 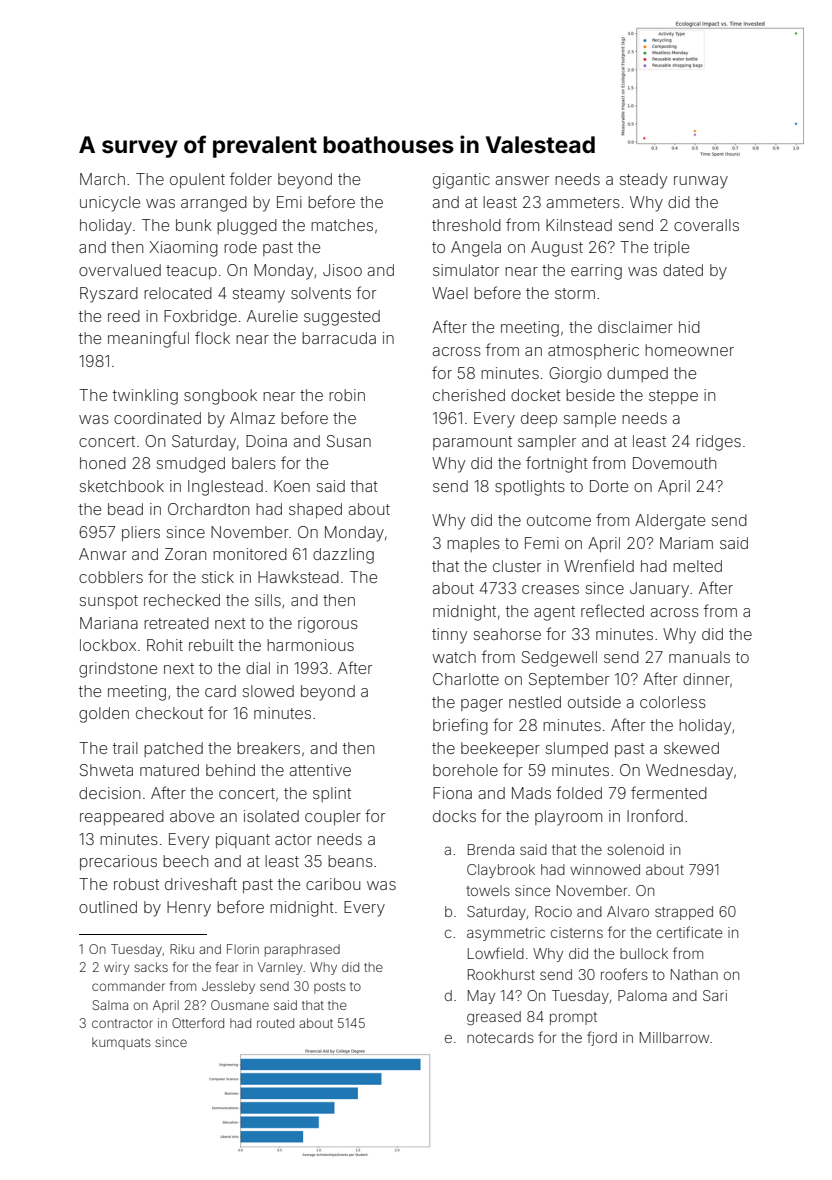 What do you see at coordinates (476, 249) in the page?
I see `Angela` at bounding box center [476, 249].
